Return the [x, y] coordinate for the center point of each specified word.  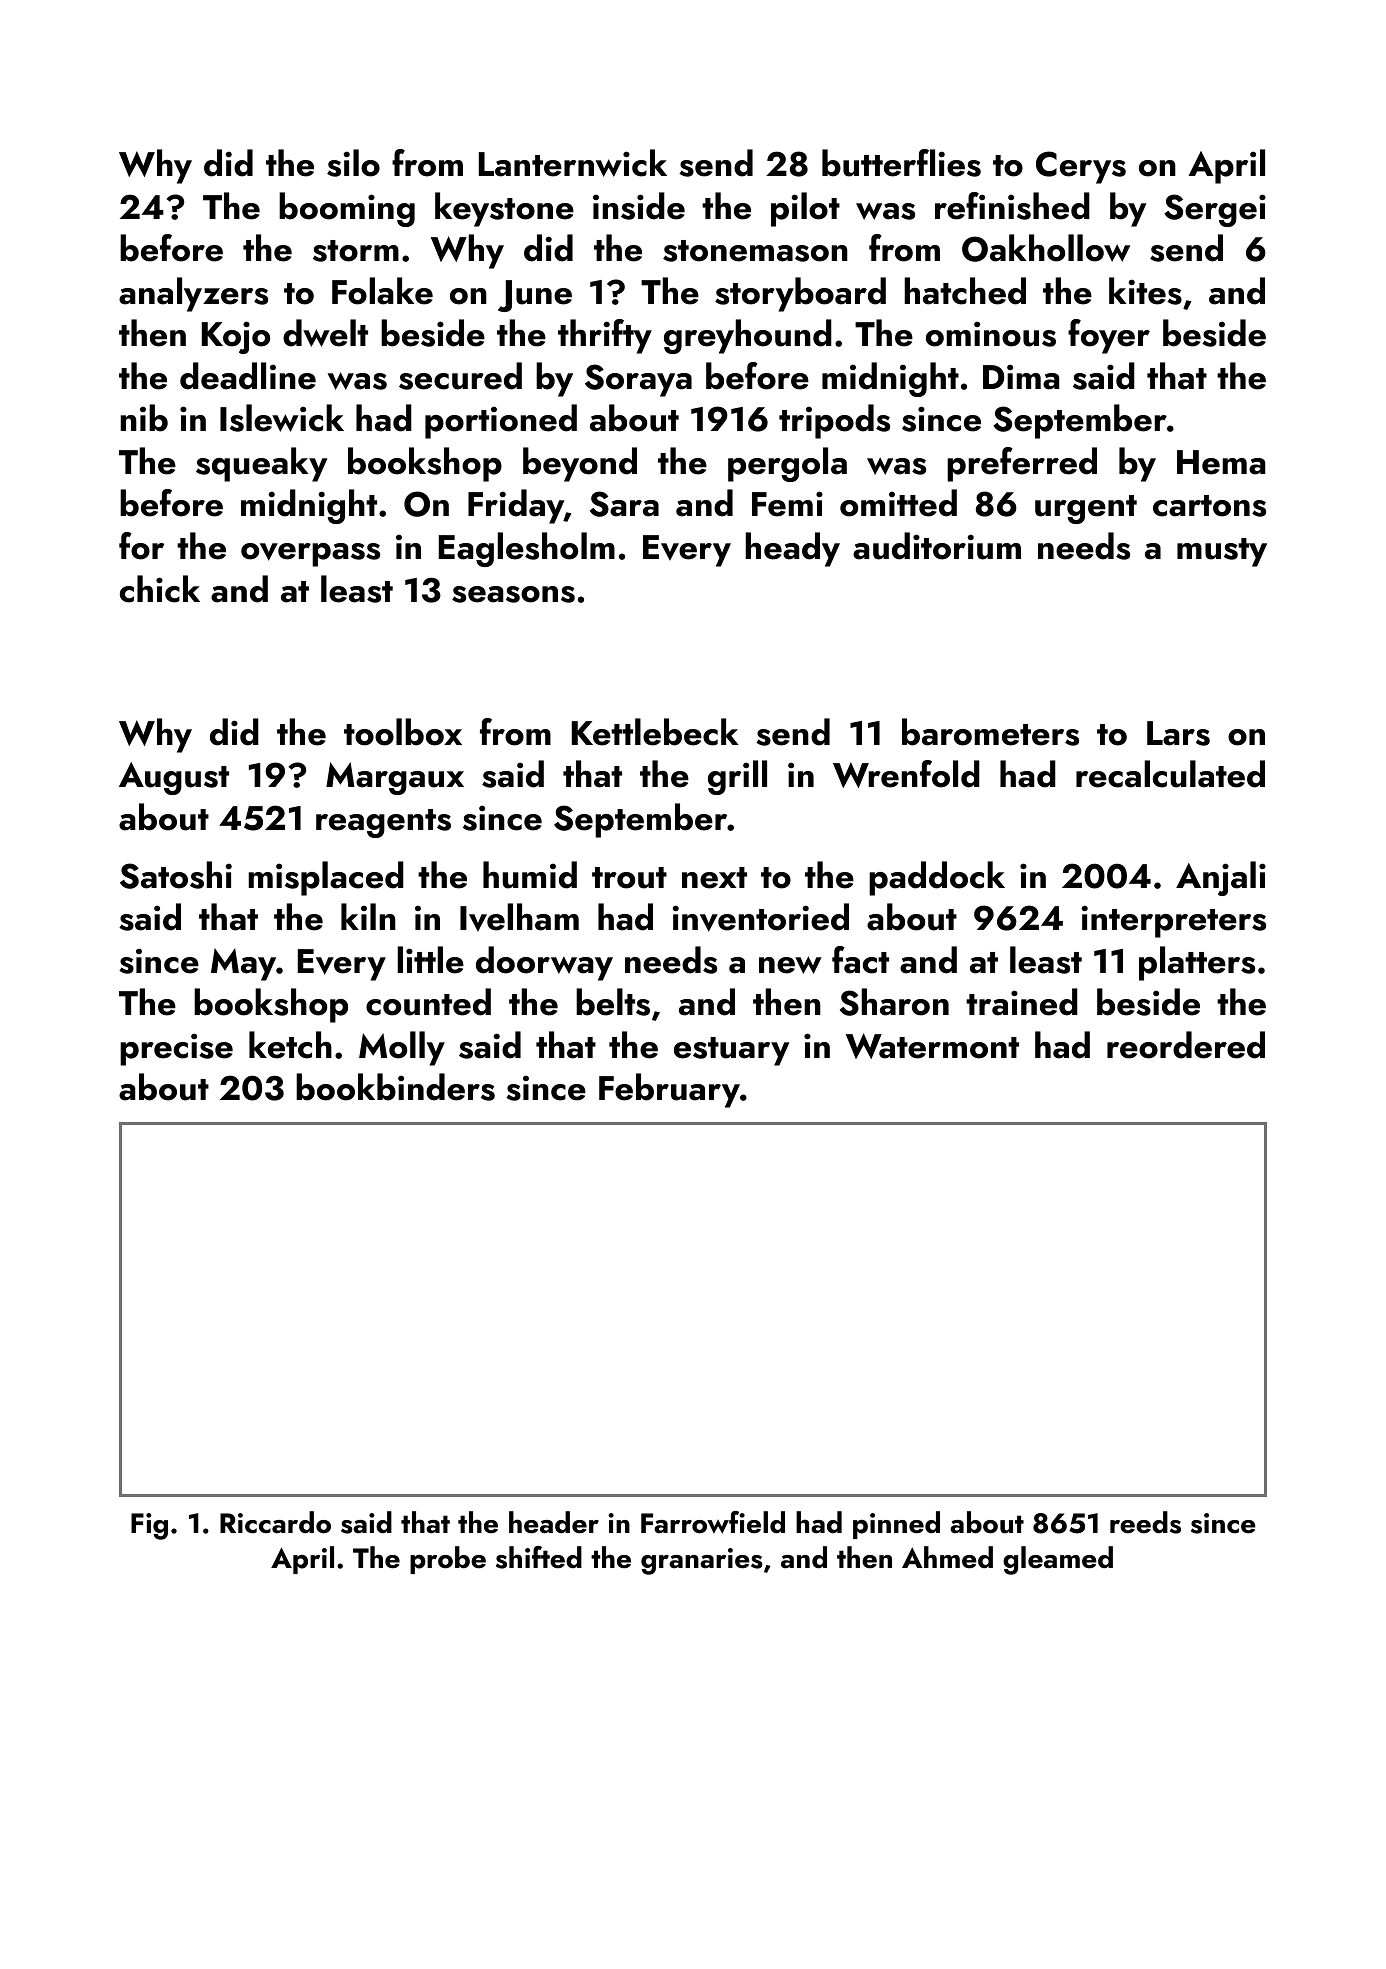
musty [1222, 552]
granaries [702, 1561]
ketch [290, 1045]
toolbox [403, 732]
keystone [504, 209]
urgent [1086, 509]
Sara [624, 504]
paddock [937, 878]
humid [530, 875]
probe [448, 1560]
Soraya [638, 380]
